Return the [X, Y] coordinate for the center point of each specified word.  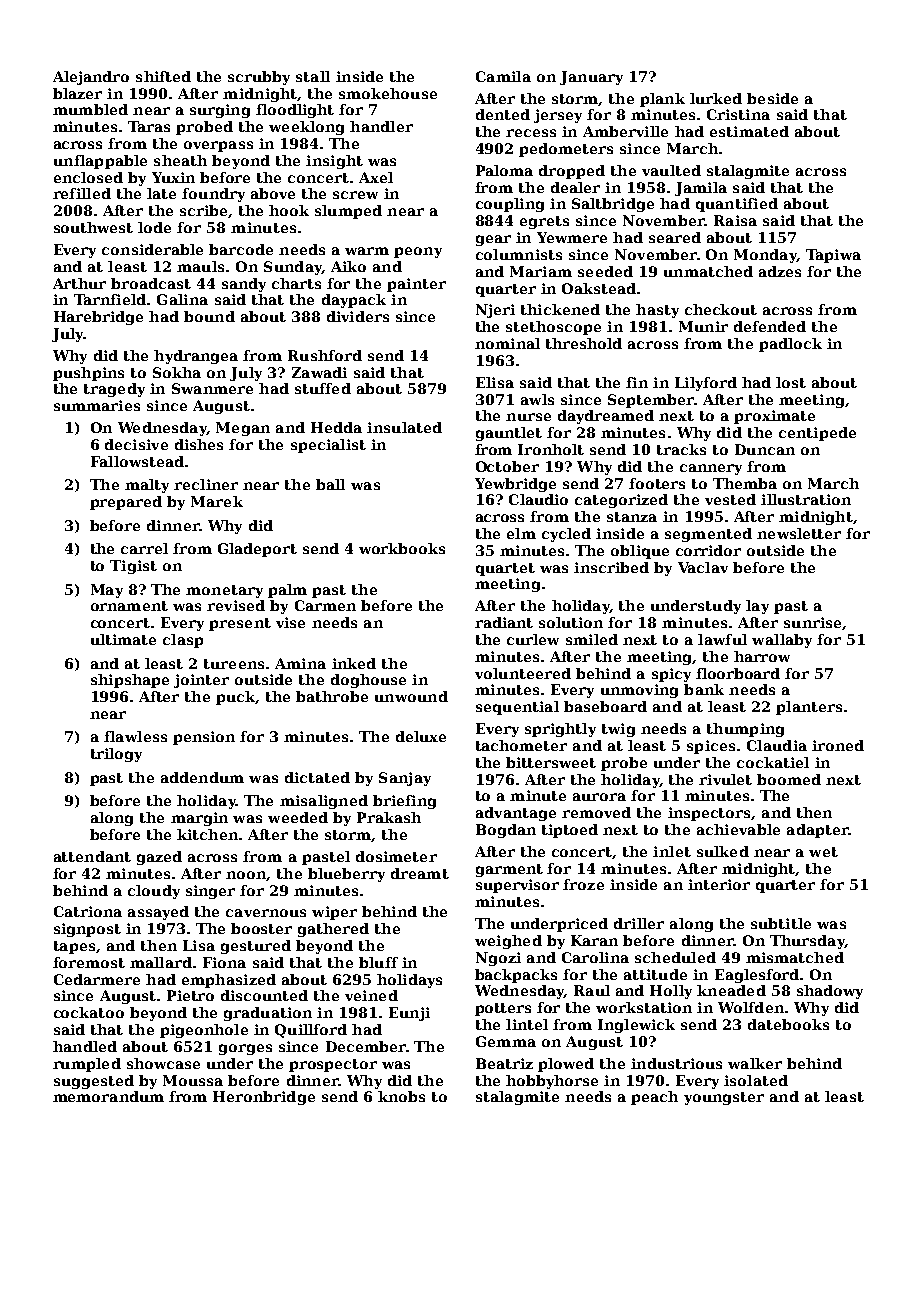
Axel [376, 177]
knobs [401, 1096]
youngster [724, 1098]
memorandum [108, 1096]
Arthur [79, 283]
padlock [790, 345]
